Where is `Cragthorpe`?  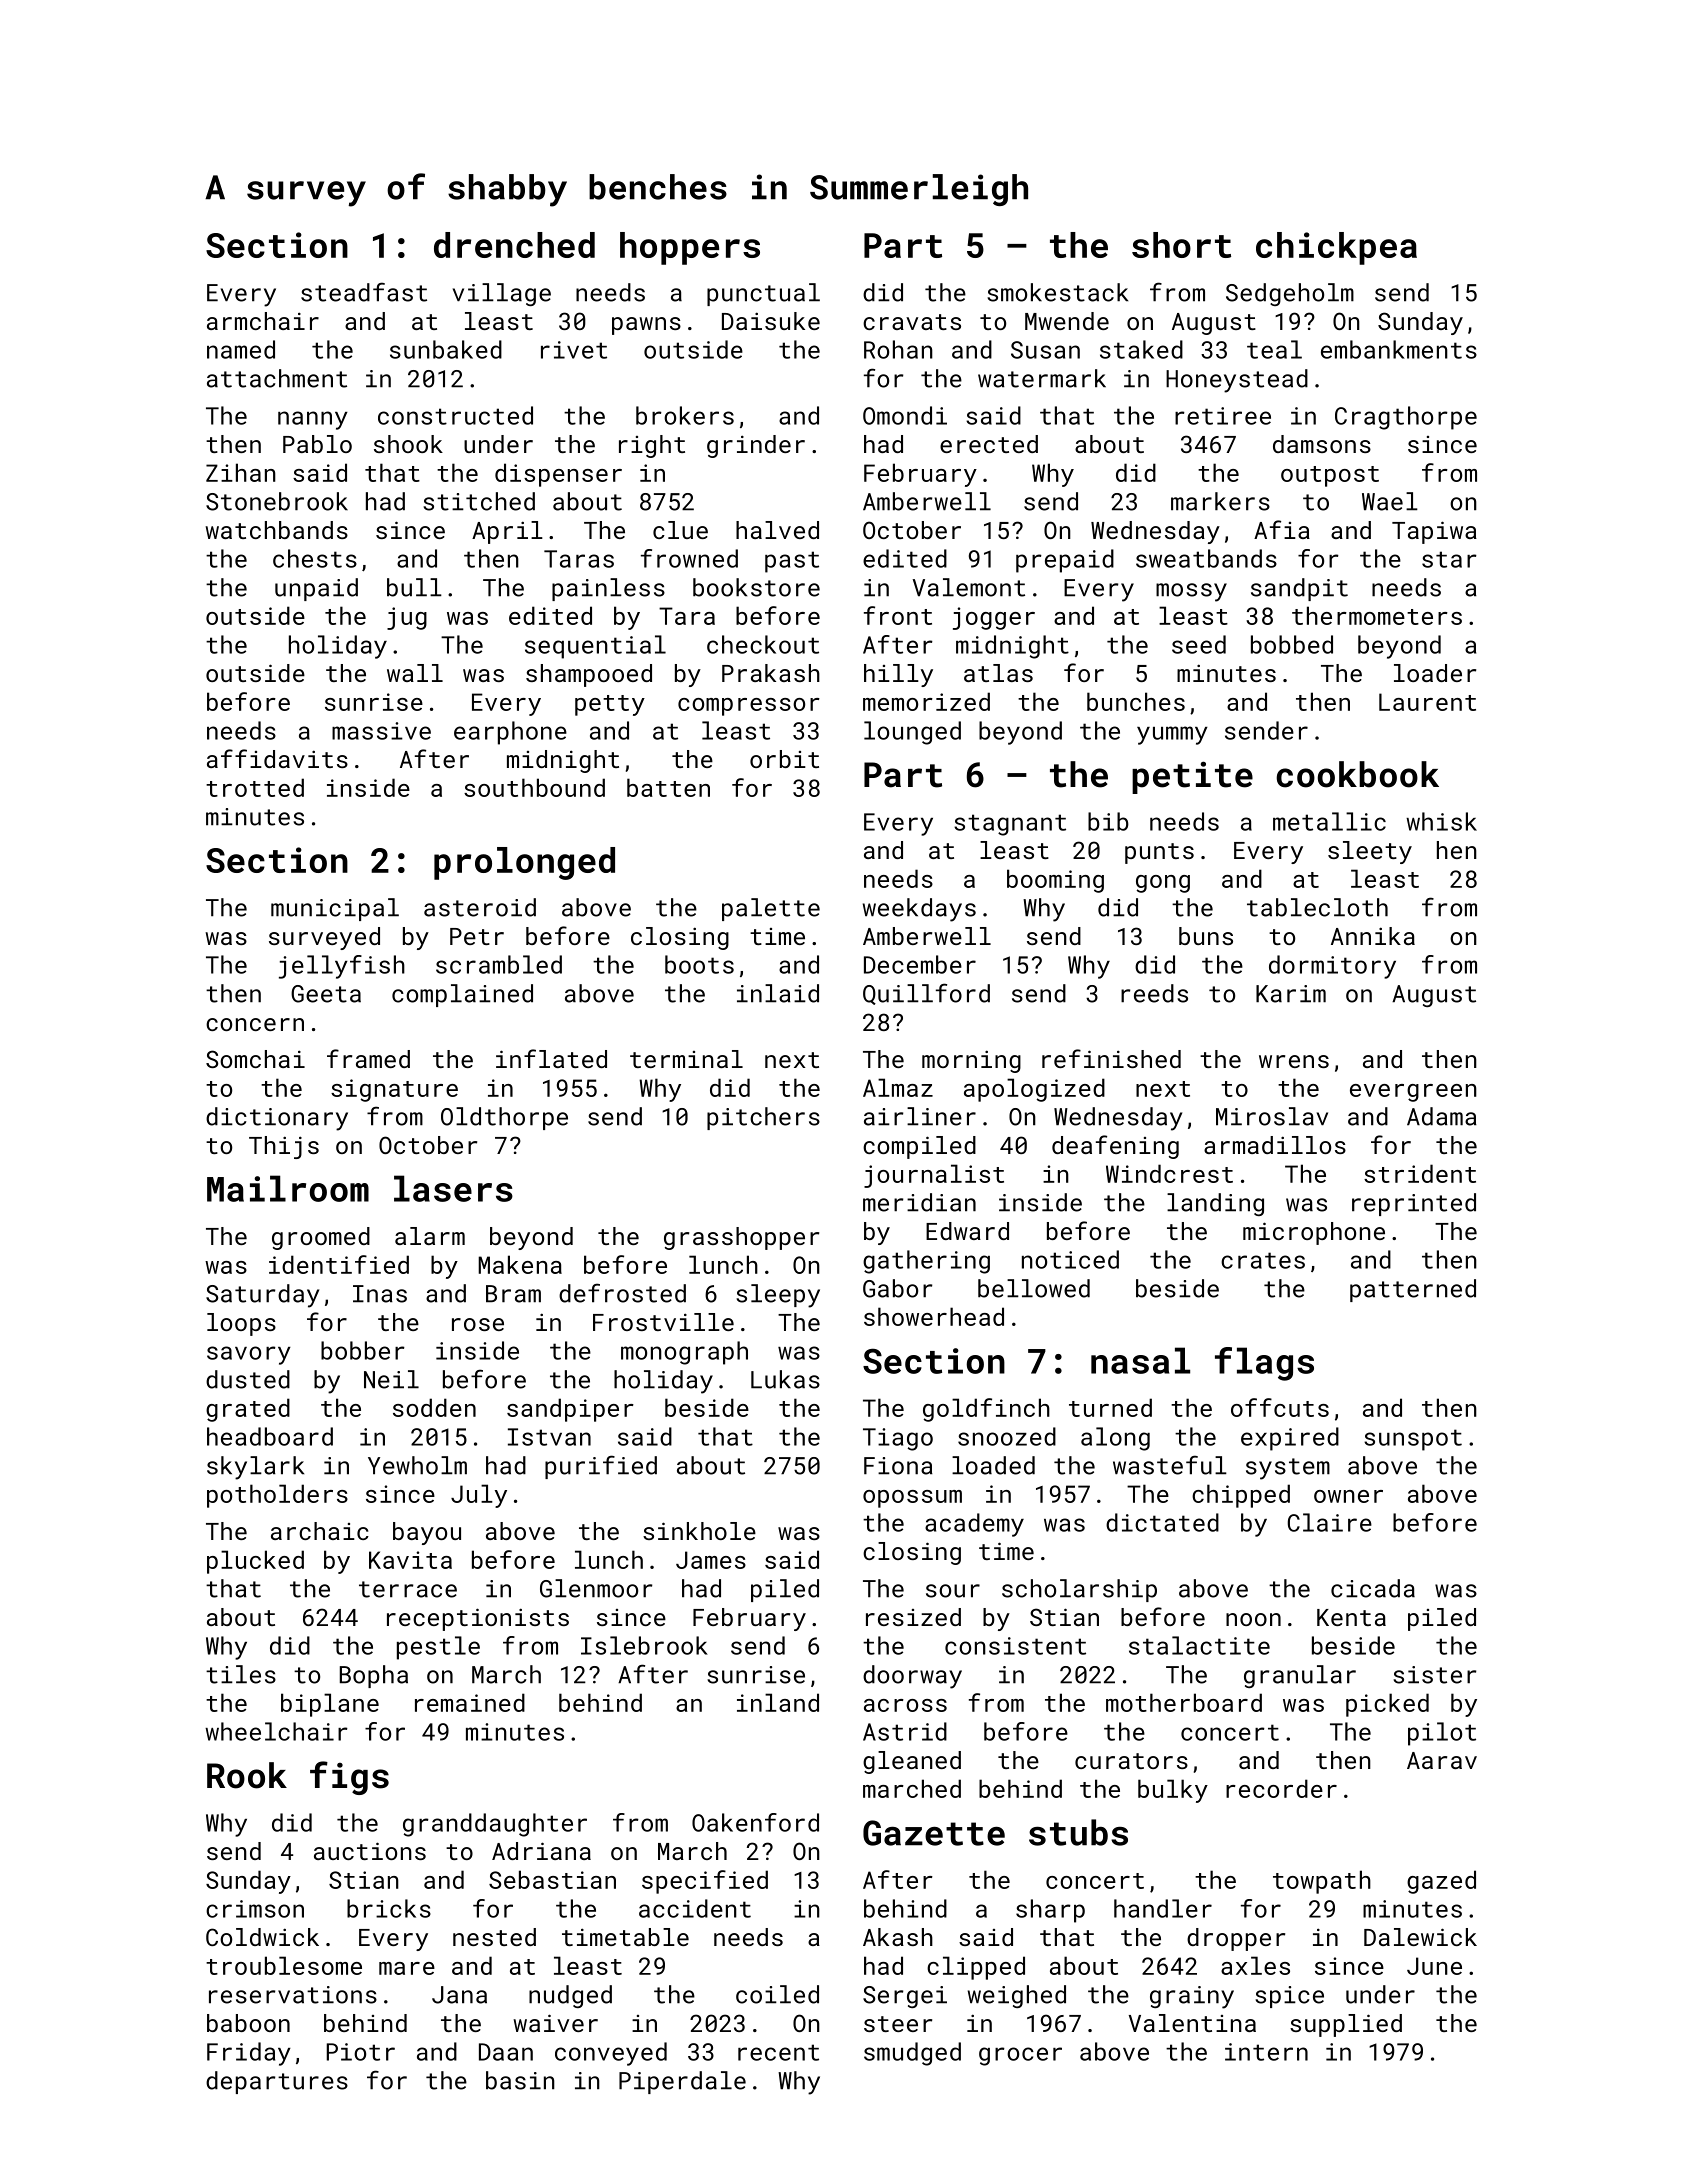
Cragthorpe is located at coordinates (1406, 418).
